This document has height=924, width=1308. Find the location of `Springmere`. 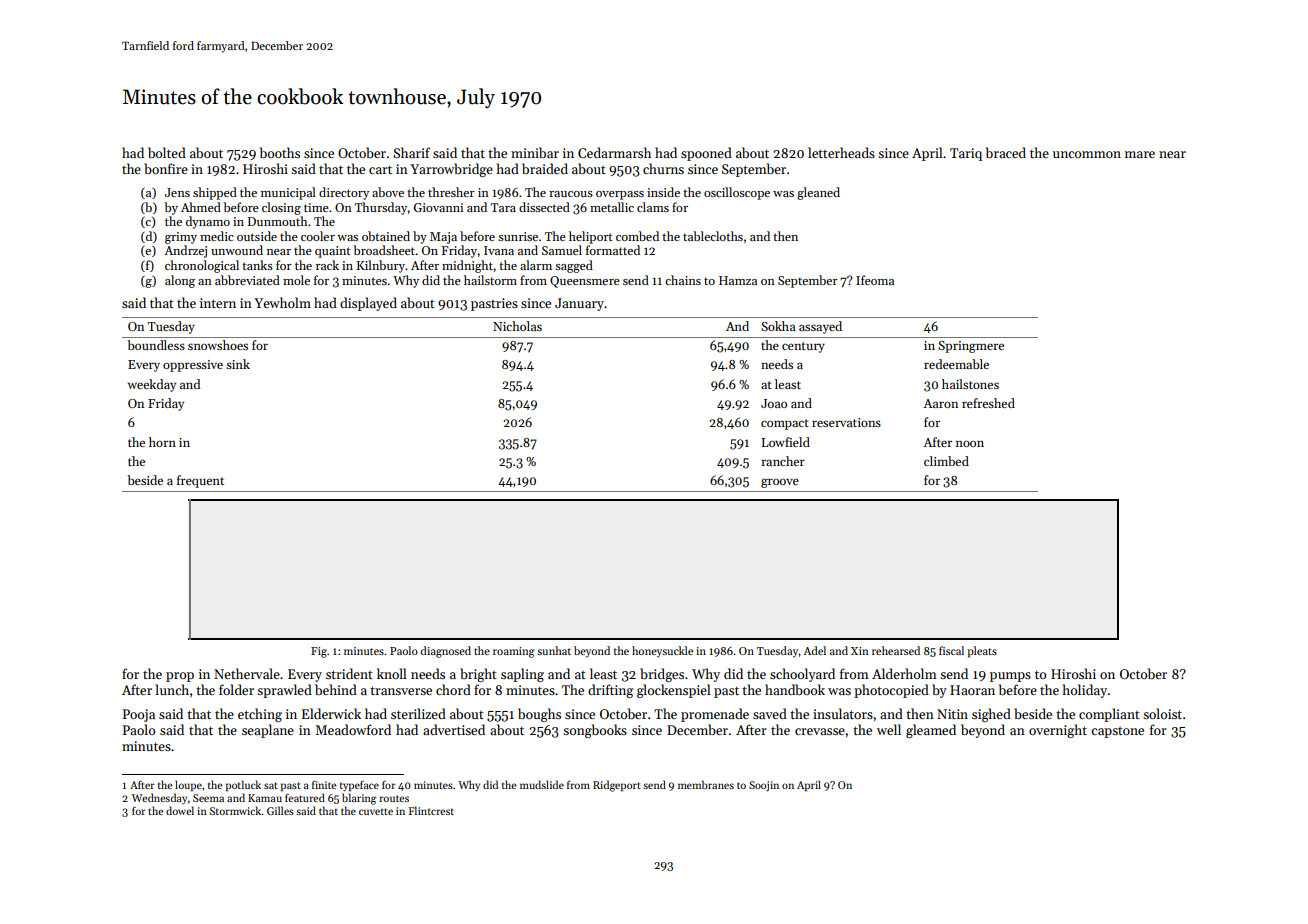

Springmere is located at coordinates (971, 347).
